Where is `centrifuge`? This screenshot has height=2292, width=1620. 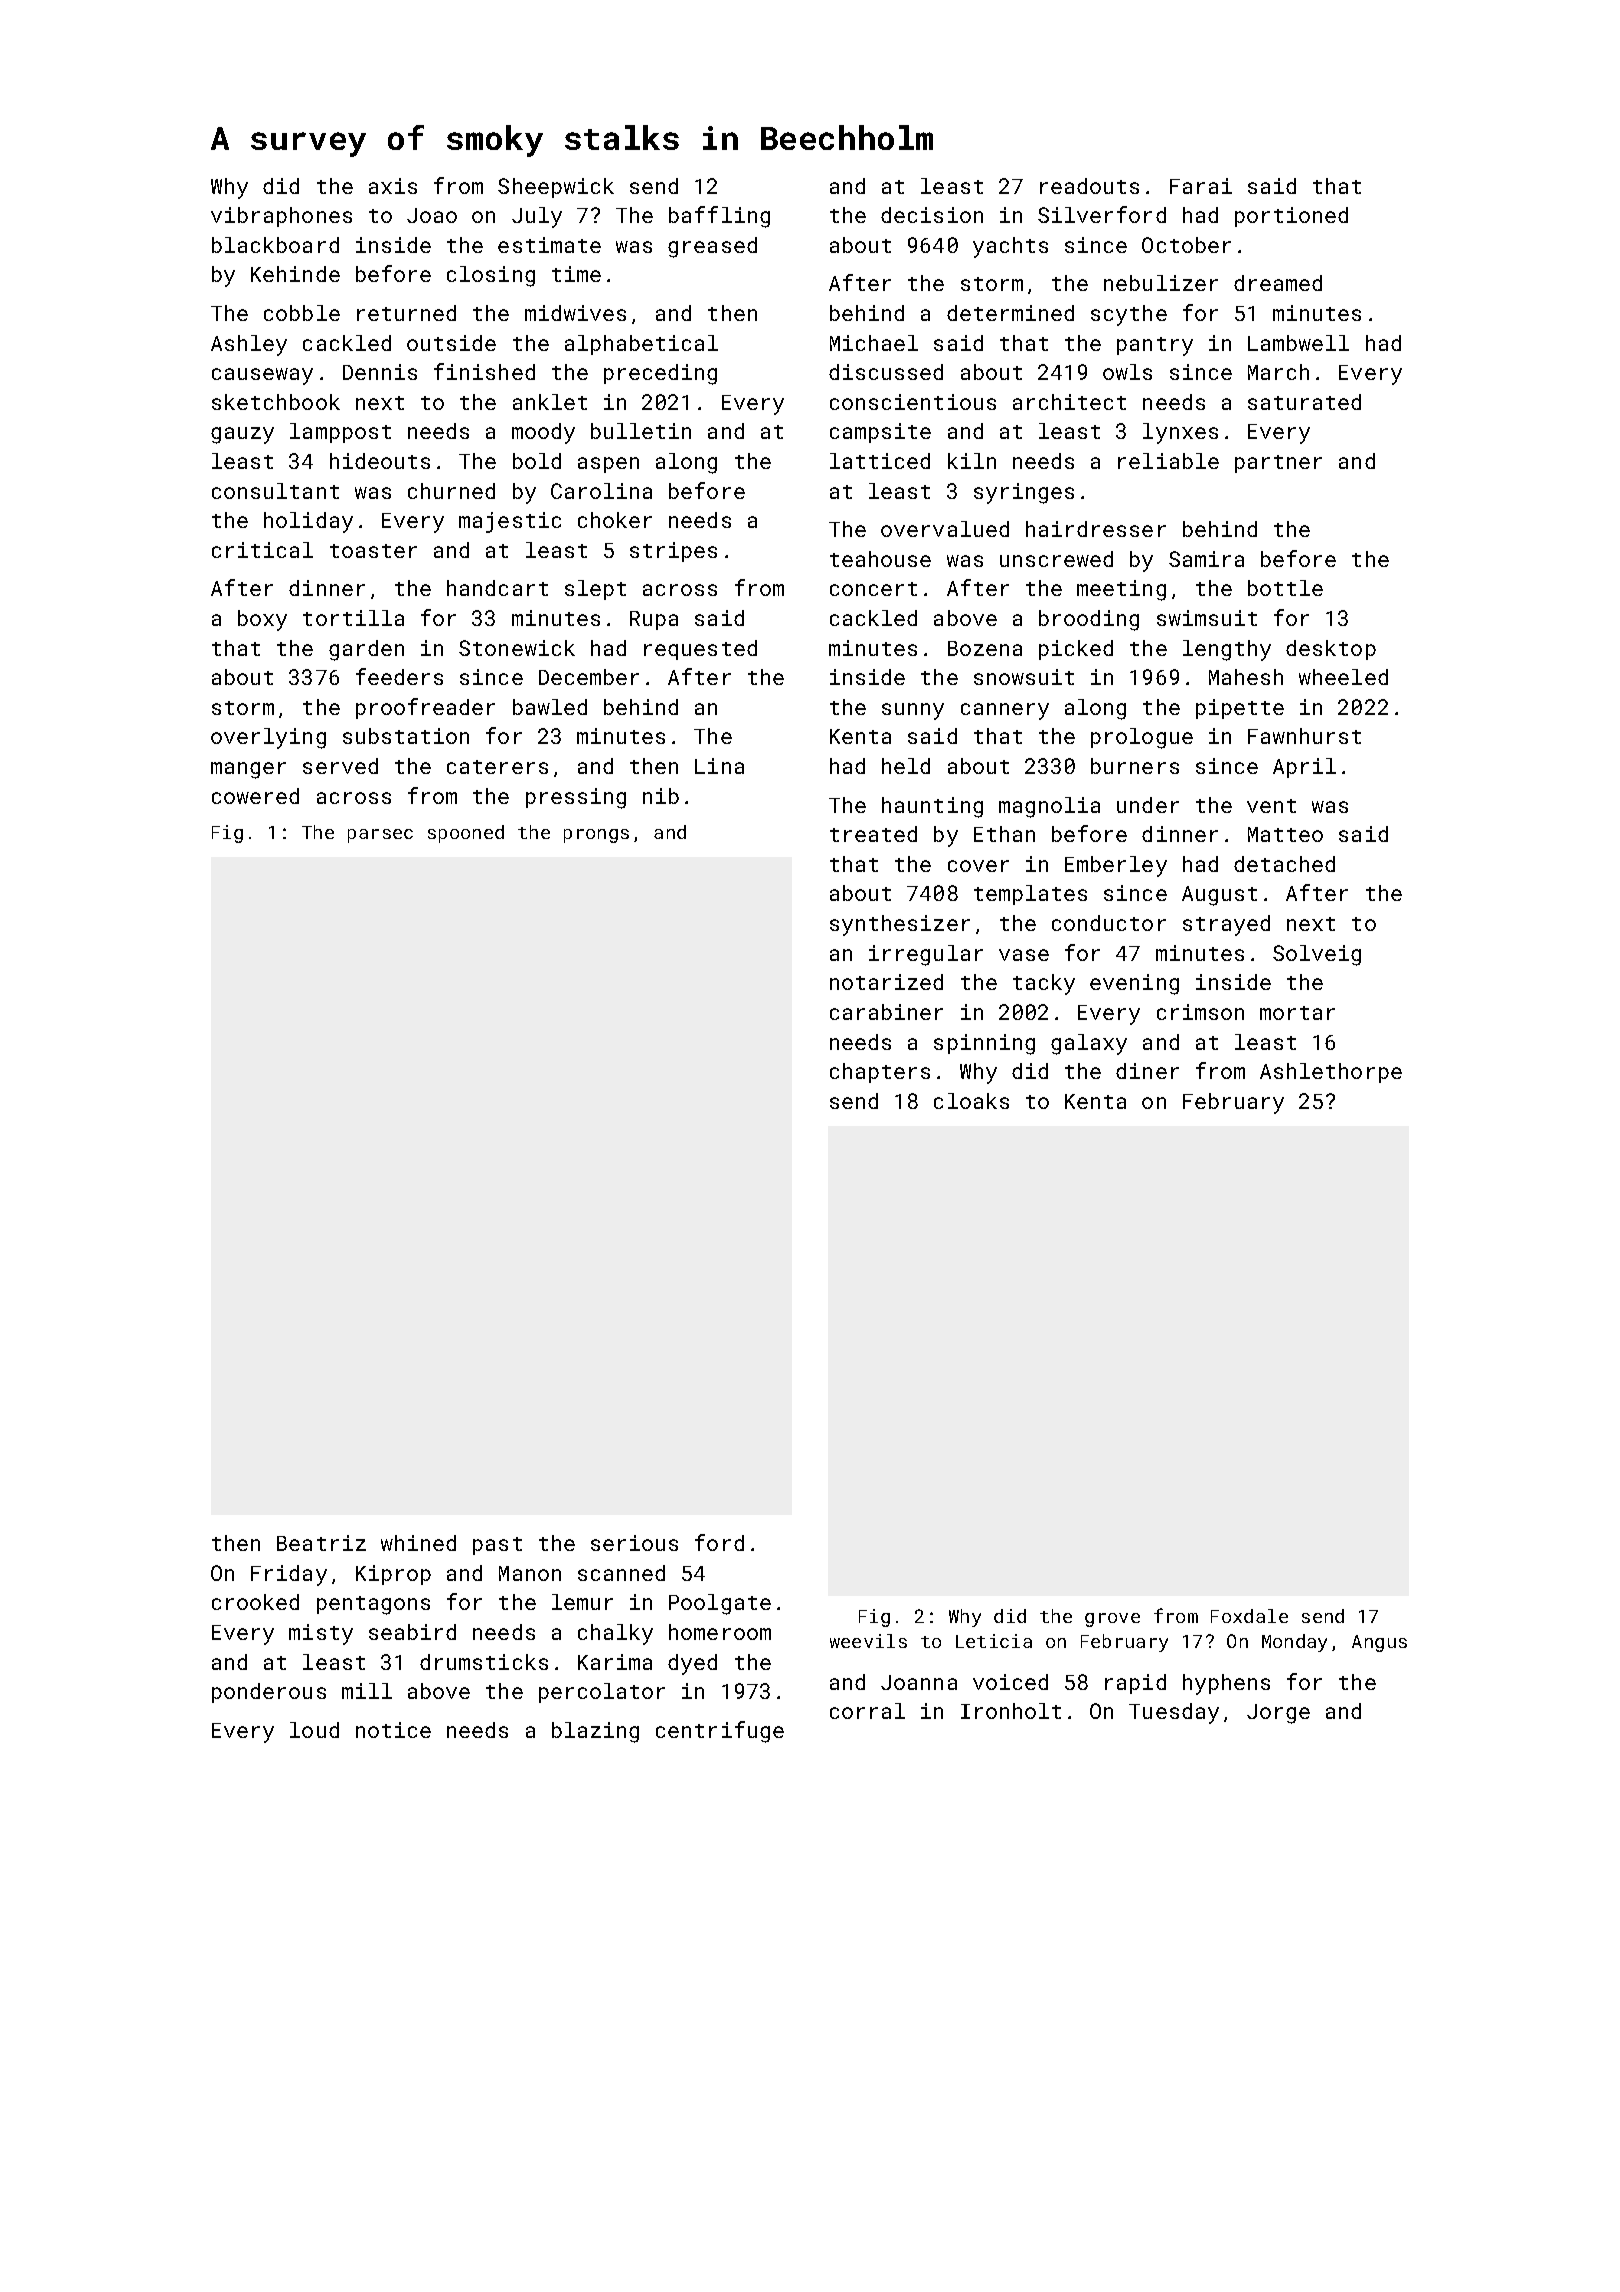 centrifuge is located at coordinates (720, 1732).
